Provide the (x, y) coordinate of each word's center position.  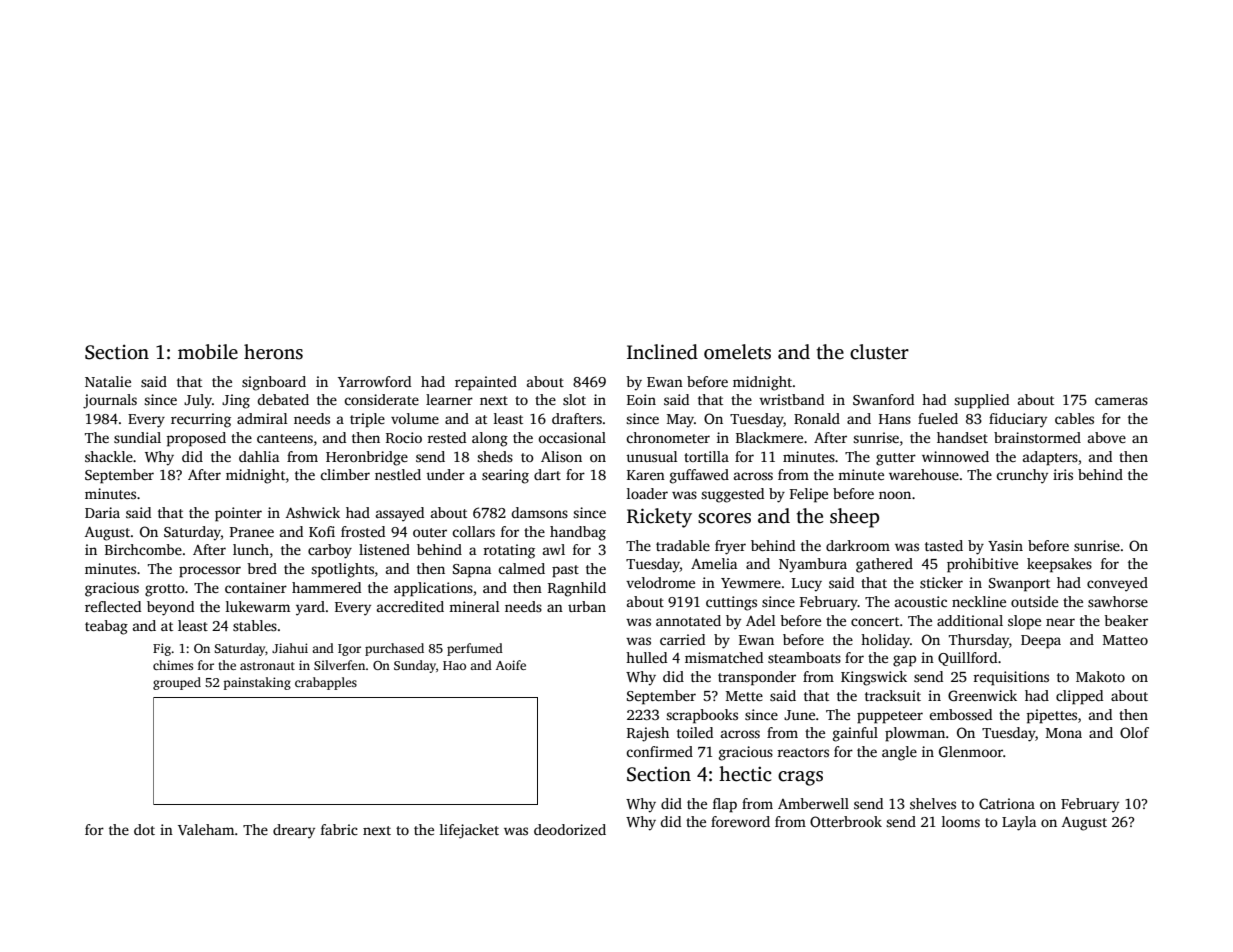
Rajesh (648, 734)
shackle (109, 456)
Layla (1019, 823)
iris (1063, 474)
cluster (879, 352)
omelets (737, 352)
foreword (740, 821)
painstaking (257, 683)
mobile (208, 352)
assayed (400, 514)
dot (144, 829)
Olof (1134, 732)
